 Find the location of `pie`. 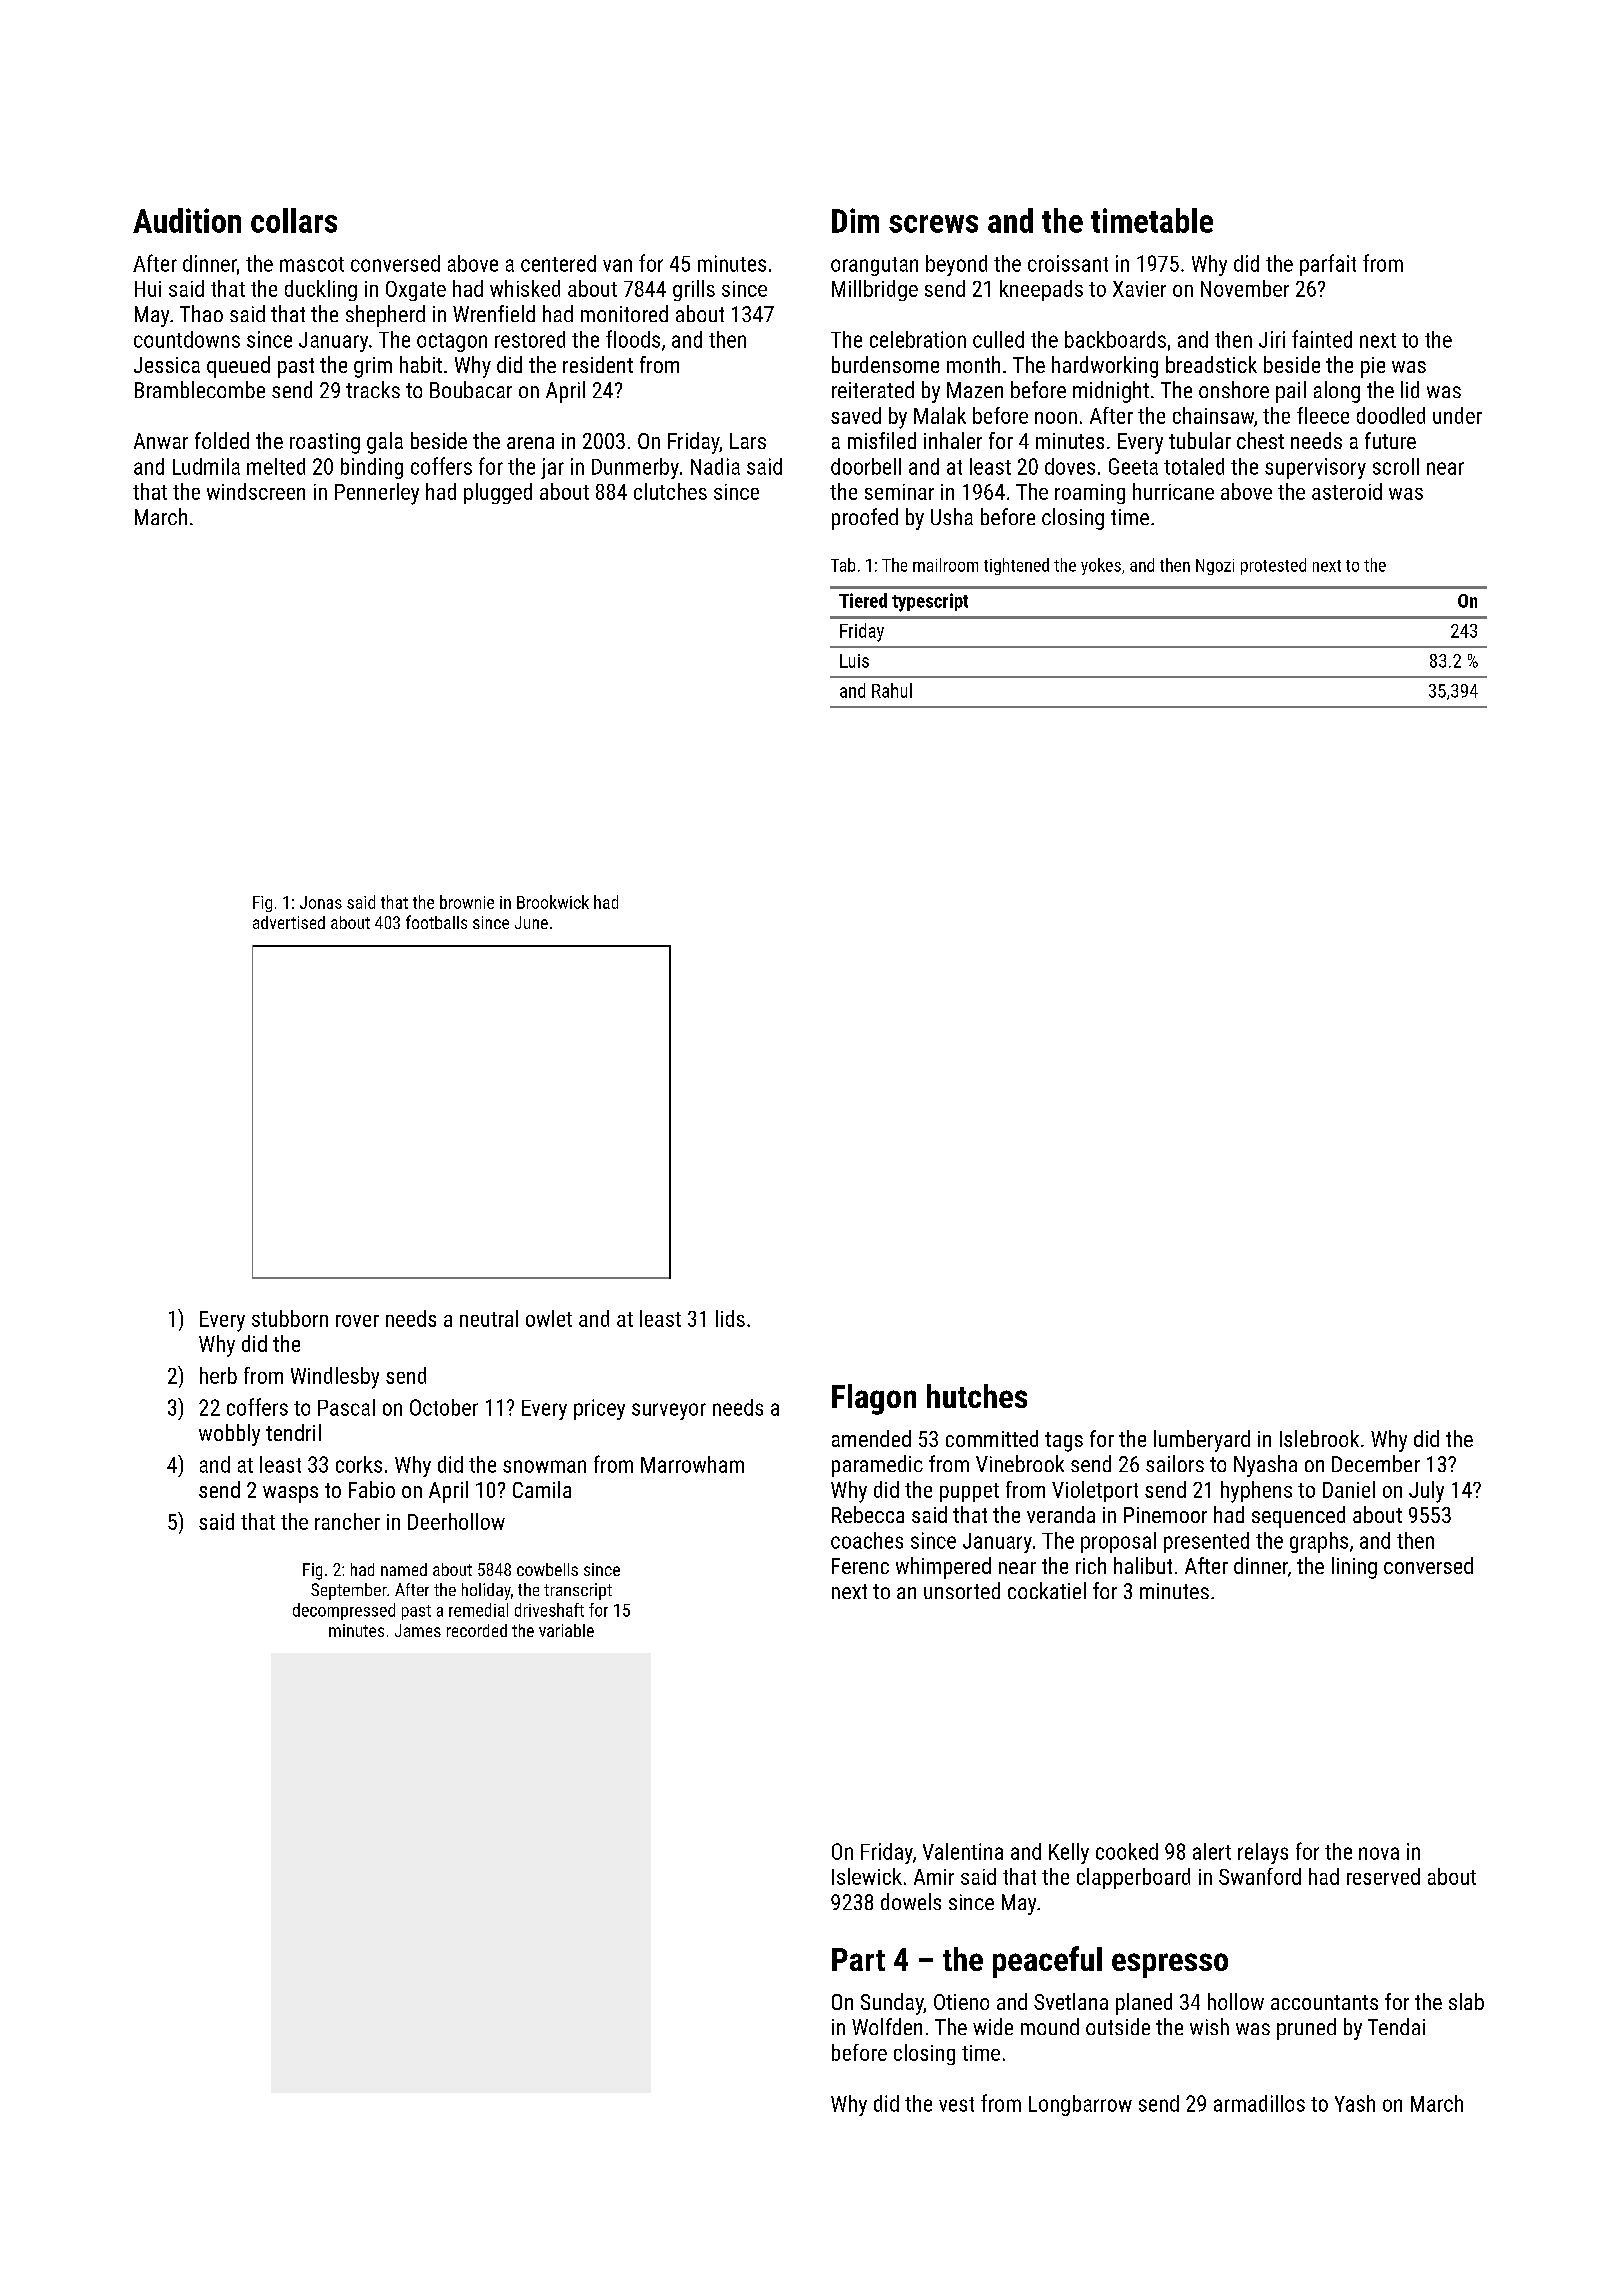

pie is located at coordinates (1373, 367).
